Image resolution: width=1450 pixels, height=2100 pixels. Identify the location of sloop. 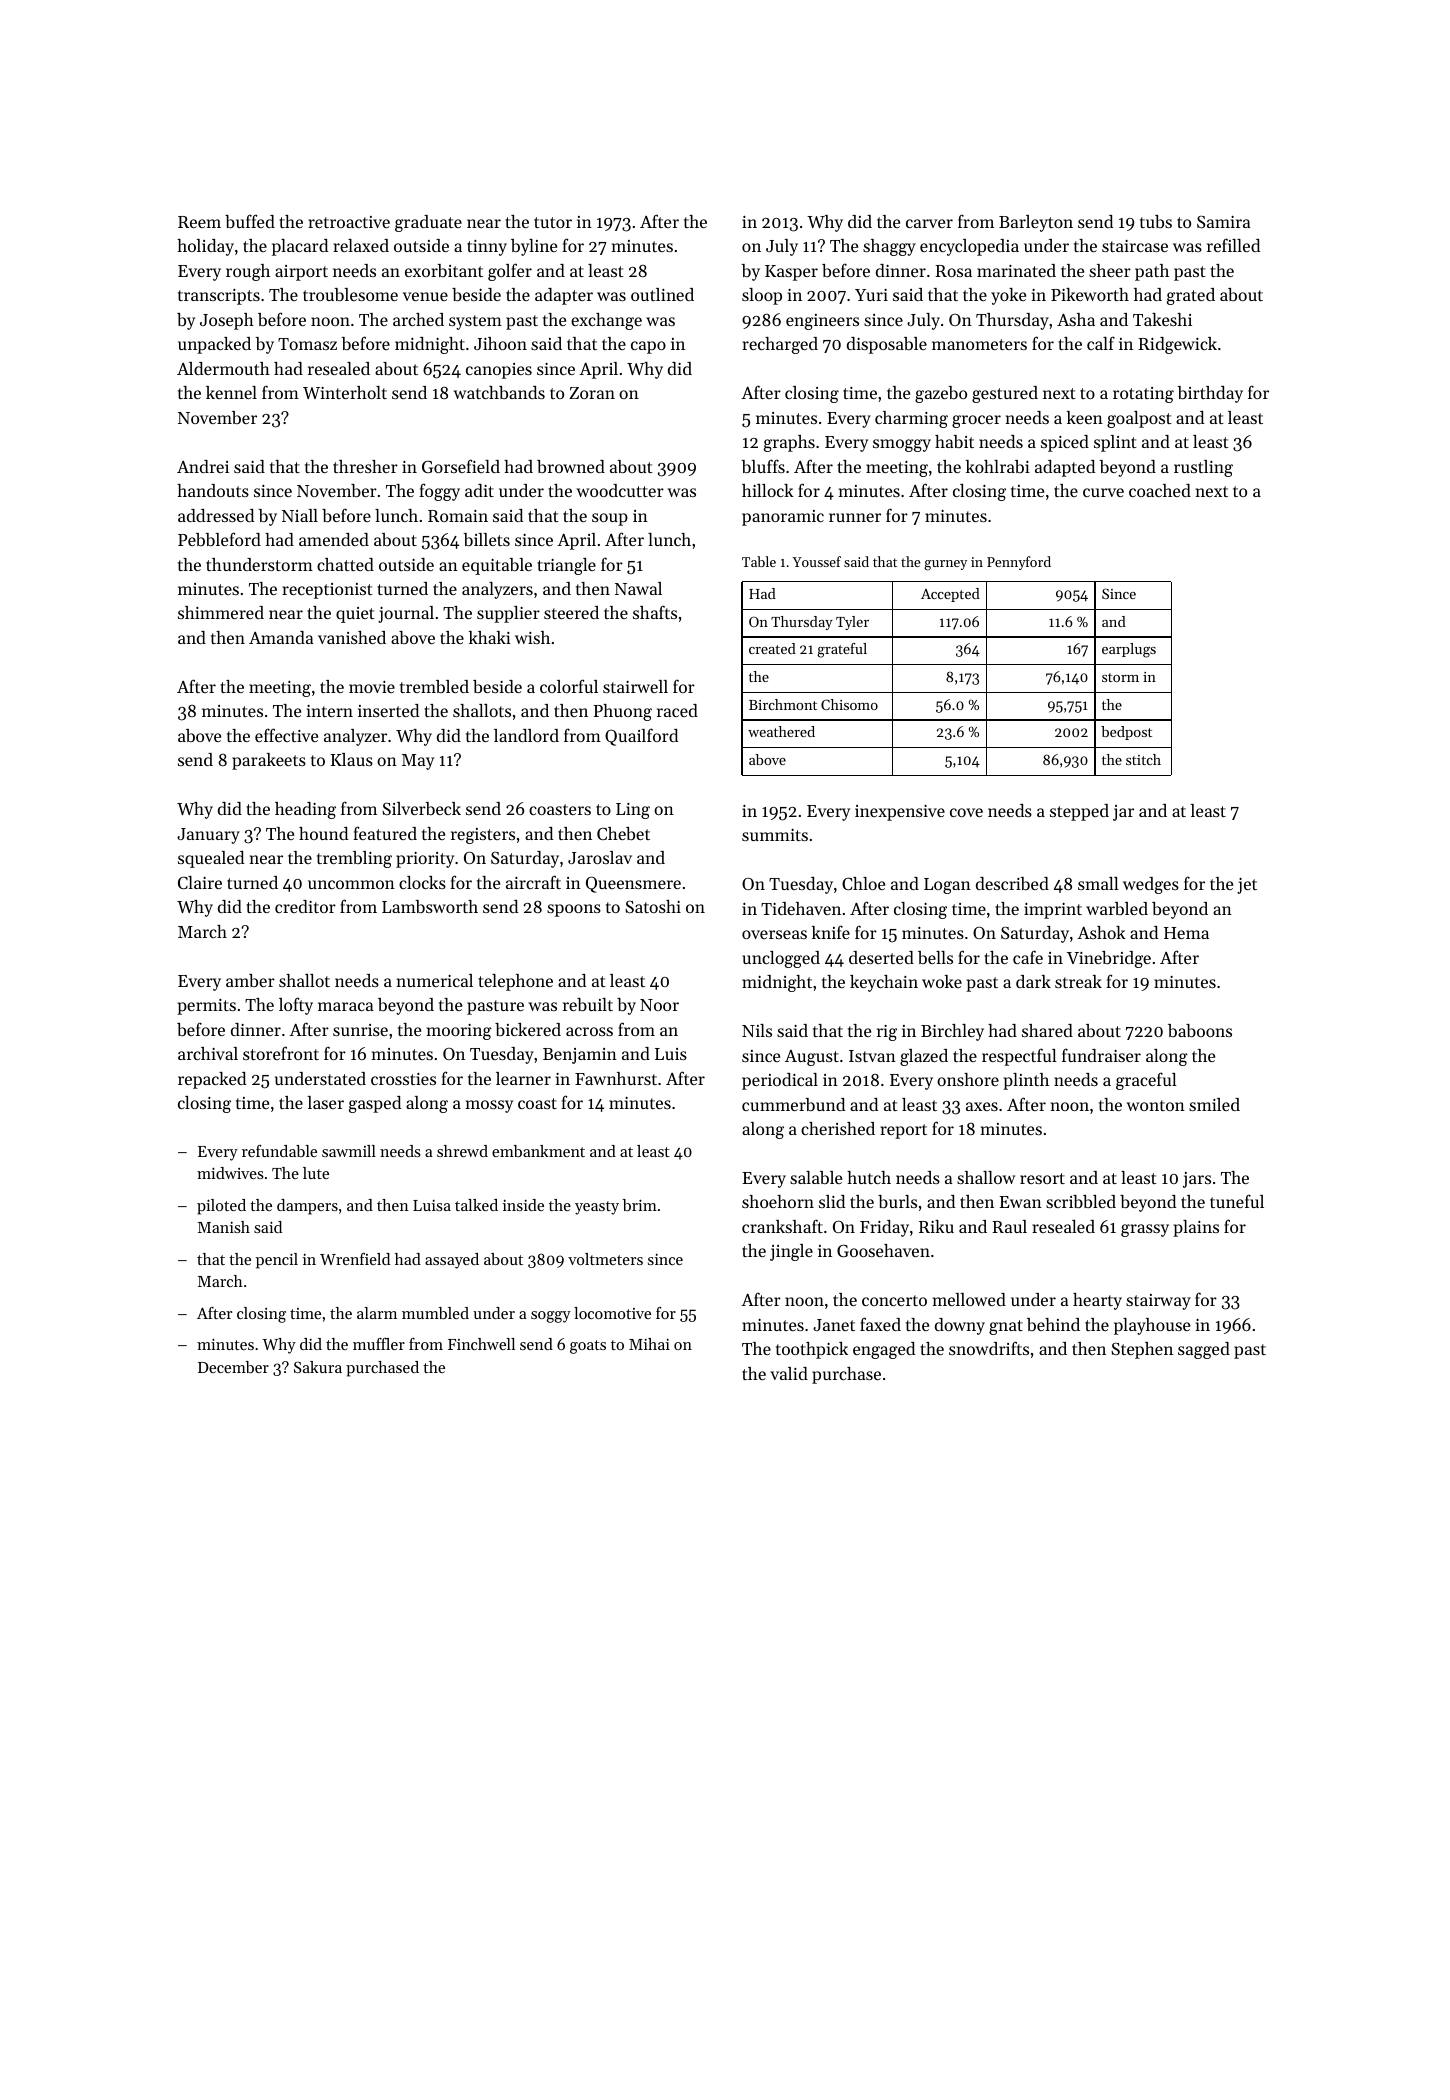
(762, 296).
